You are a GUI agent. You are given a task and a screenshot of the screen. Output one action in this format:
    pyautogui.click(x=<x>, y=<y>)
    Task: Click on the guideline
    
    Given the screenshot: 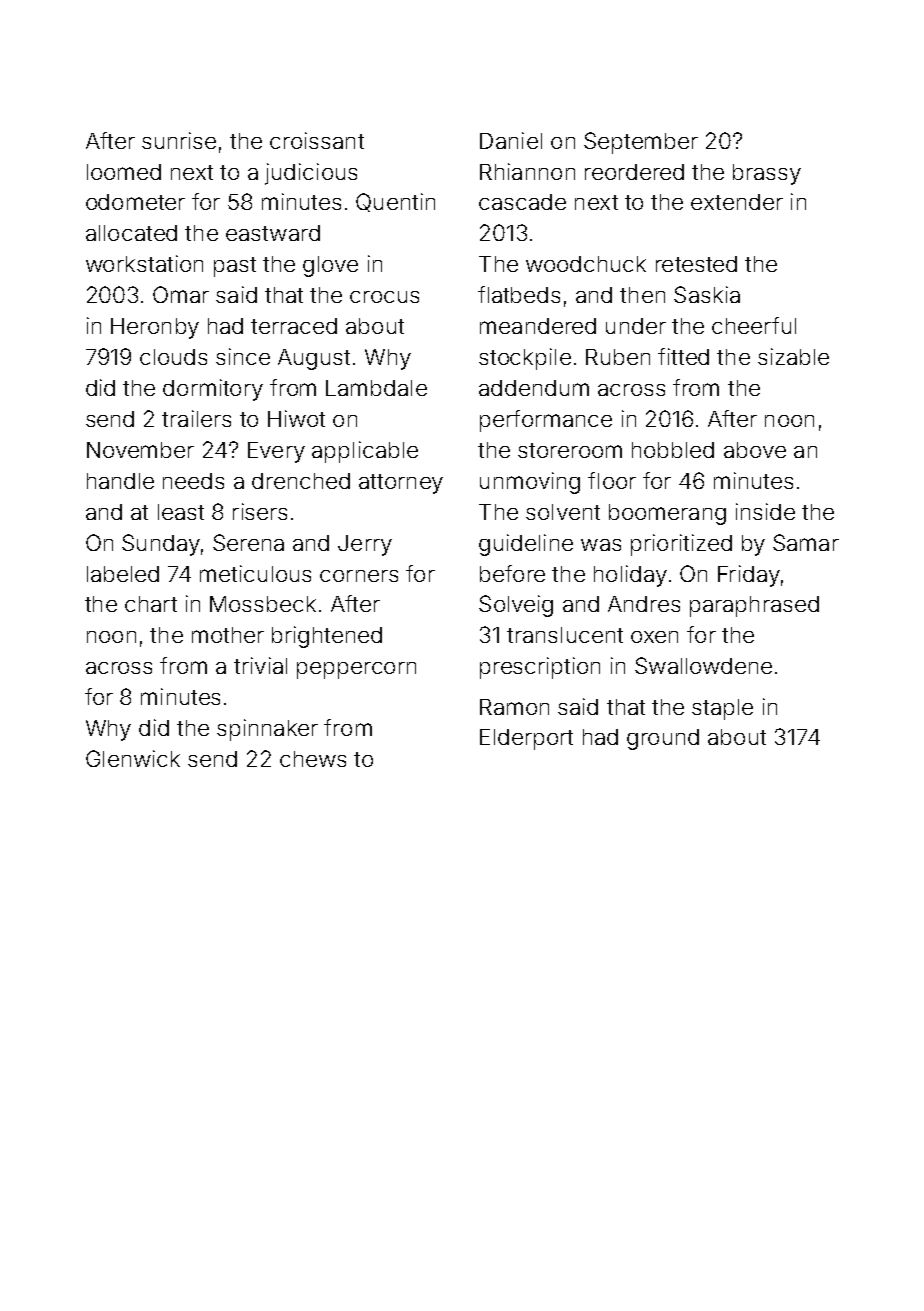 What is the action you would take?
    pyautogui.click(x=526, y=545)
